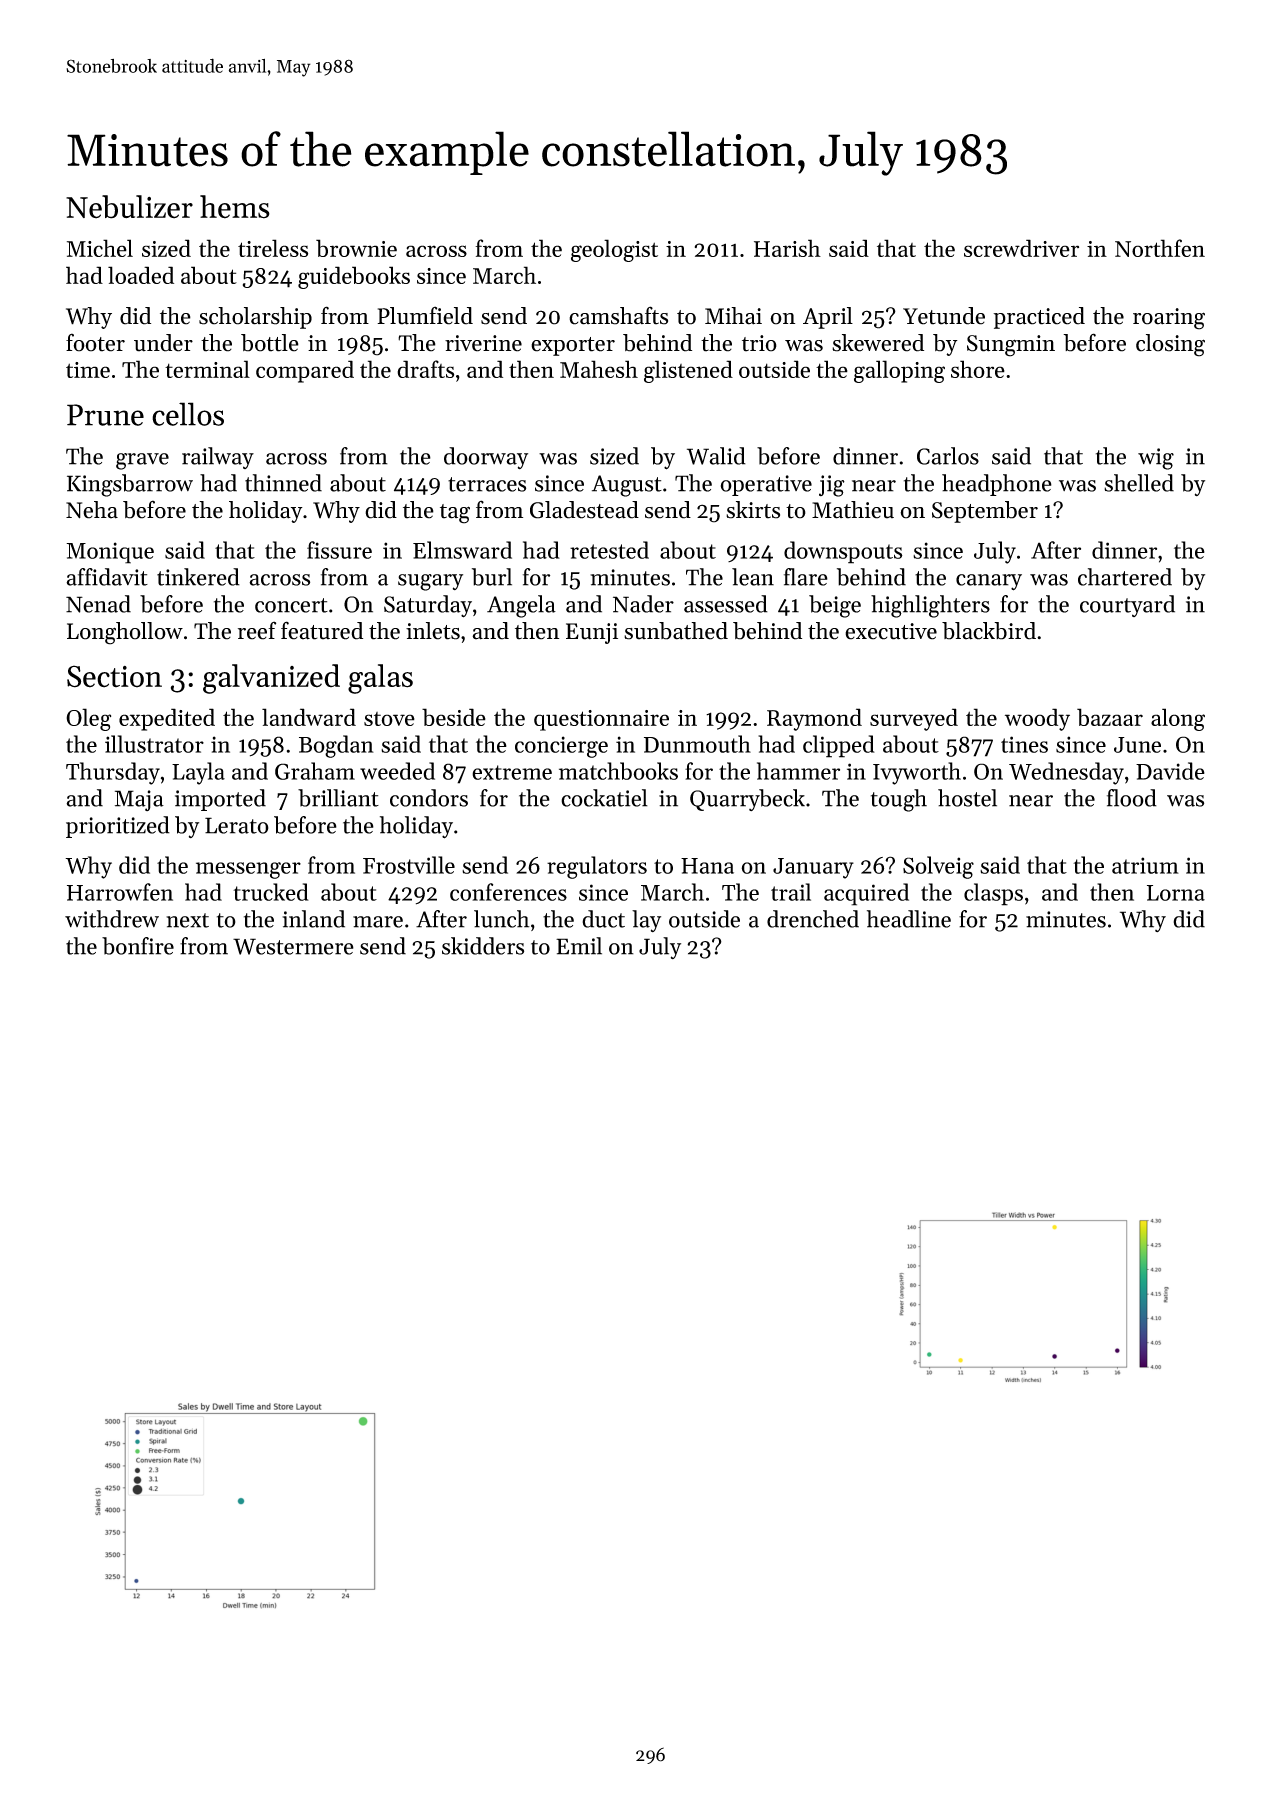  I want to click on closing, so click(1170, 345).
